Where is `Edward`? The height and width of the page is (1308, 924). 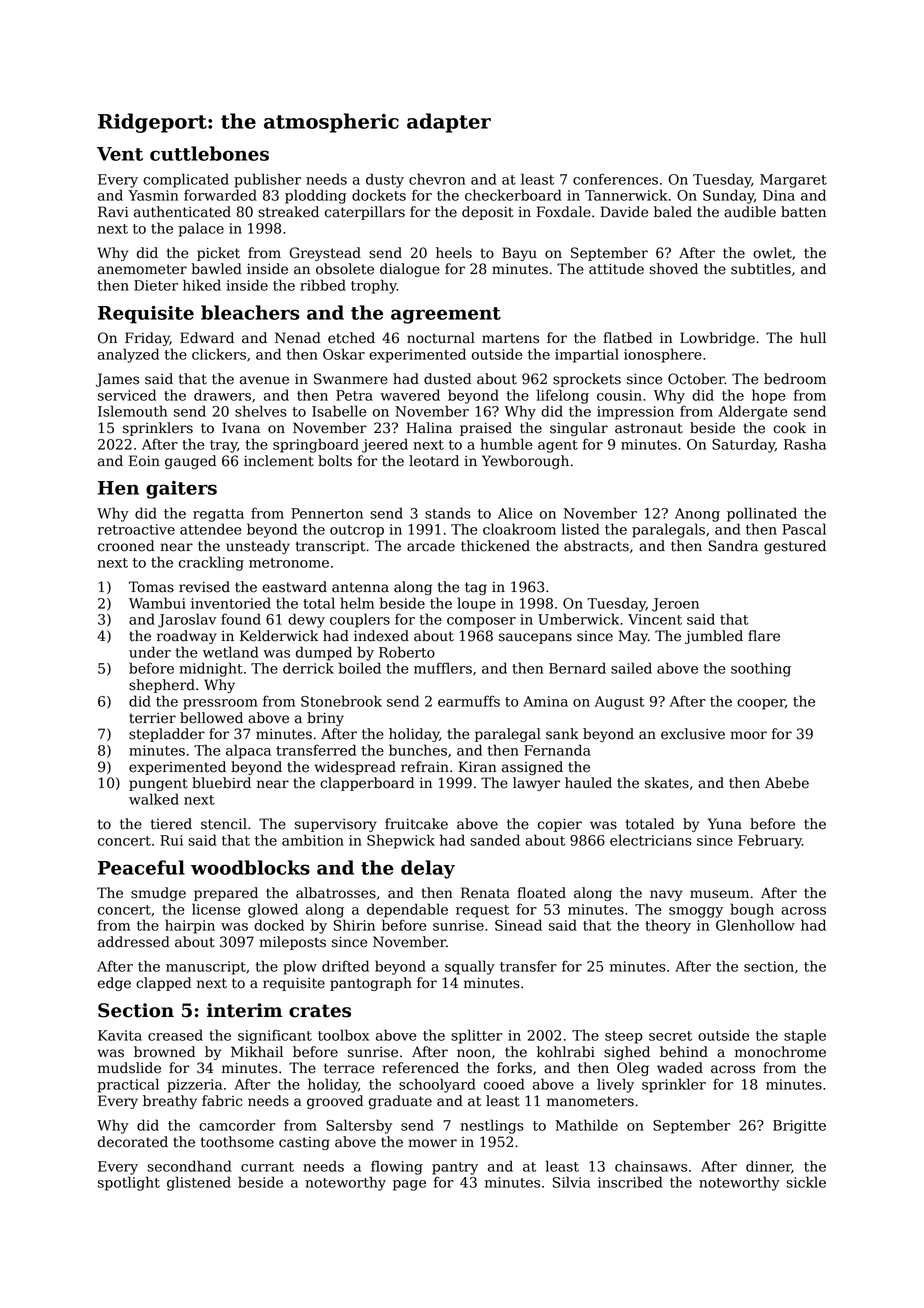 Edward is located at coordinates (207, 338).
